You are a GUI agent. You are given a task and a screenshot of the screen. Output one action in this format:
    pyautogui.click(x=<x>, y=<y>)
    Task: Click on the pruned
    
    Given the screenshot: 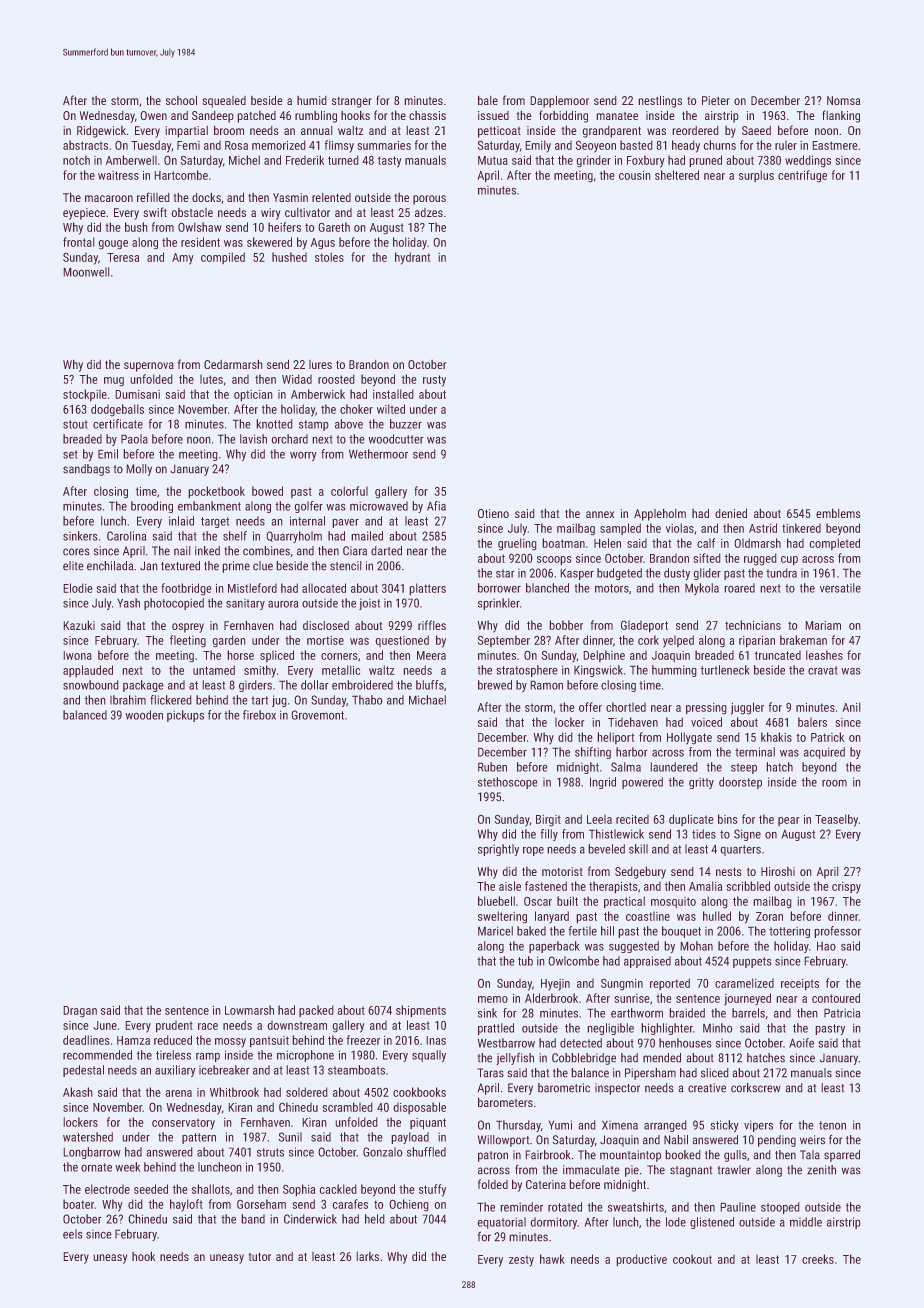 What is the action you would take?
    pyautogui.click(x=705, y=161)
